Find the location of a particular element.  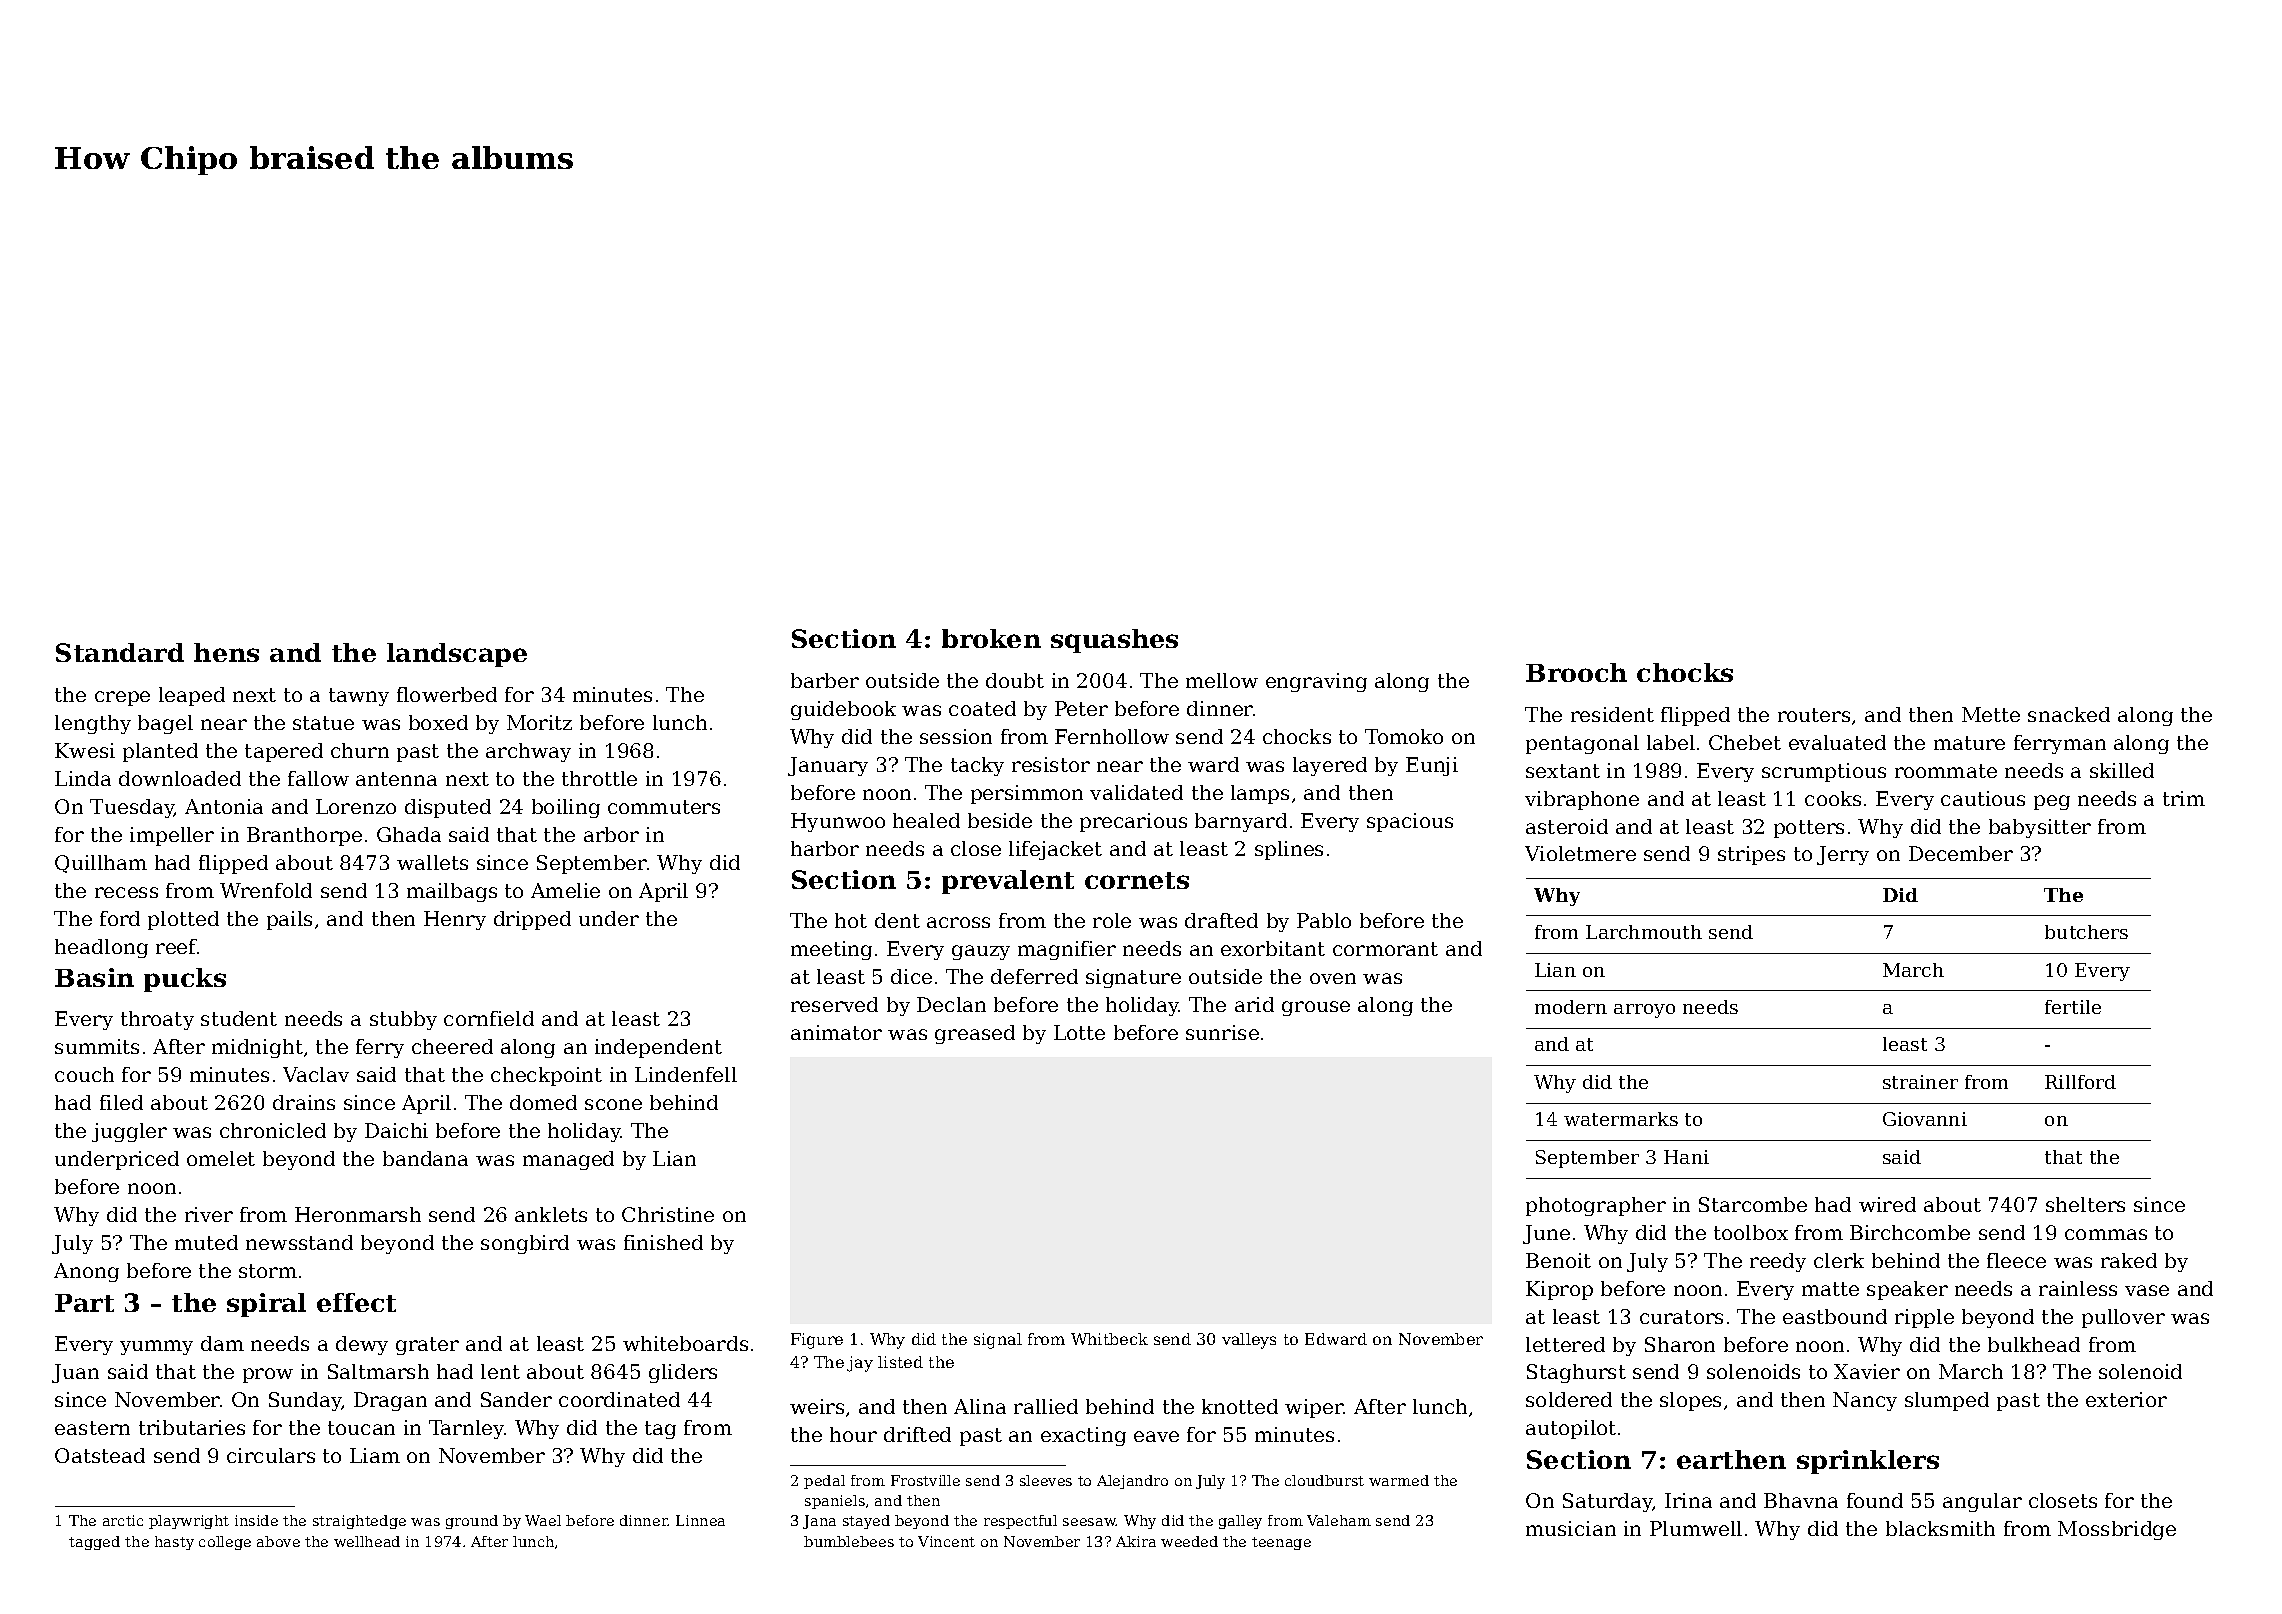

Daichi is located at coordinates (396, 1130).
